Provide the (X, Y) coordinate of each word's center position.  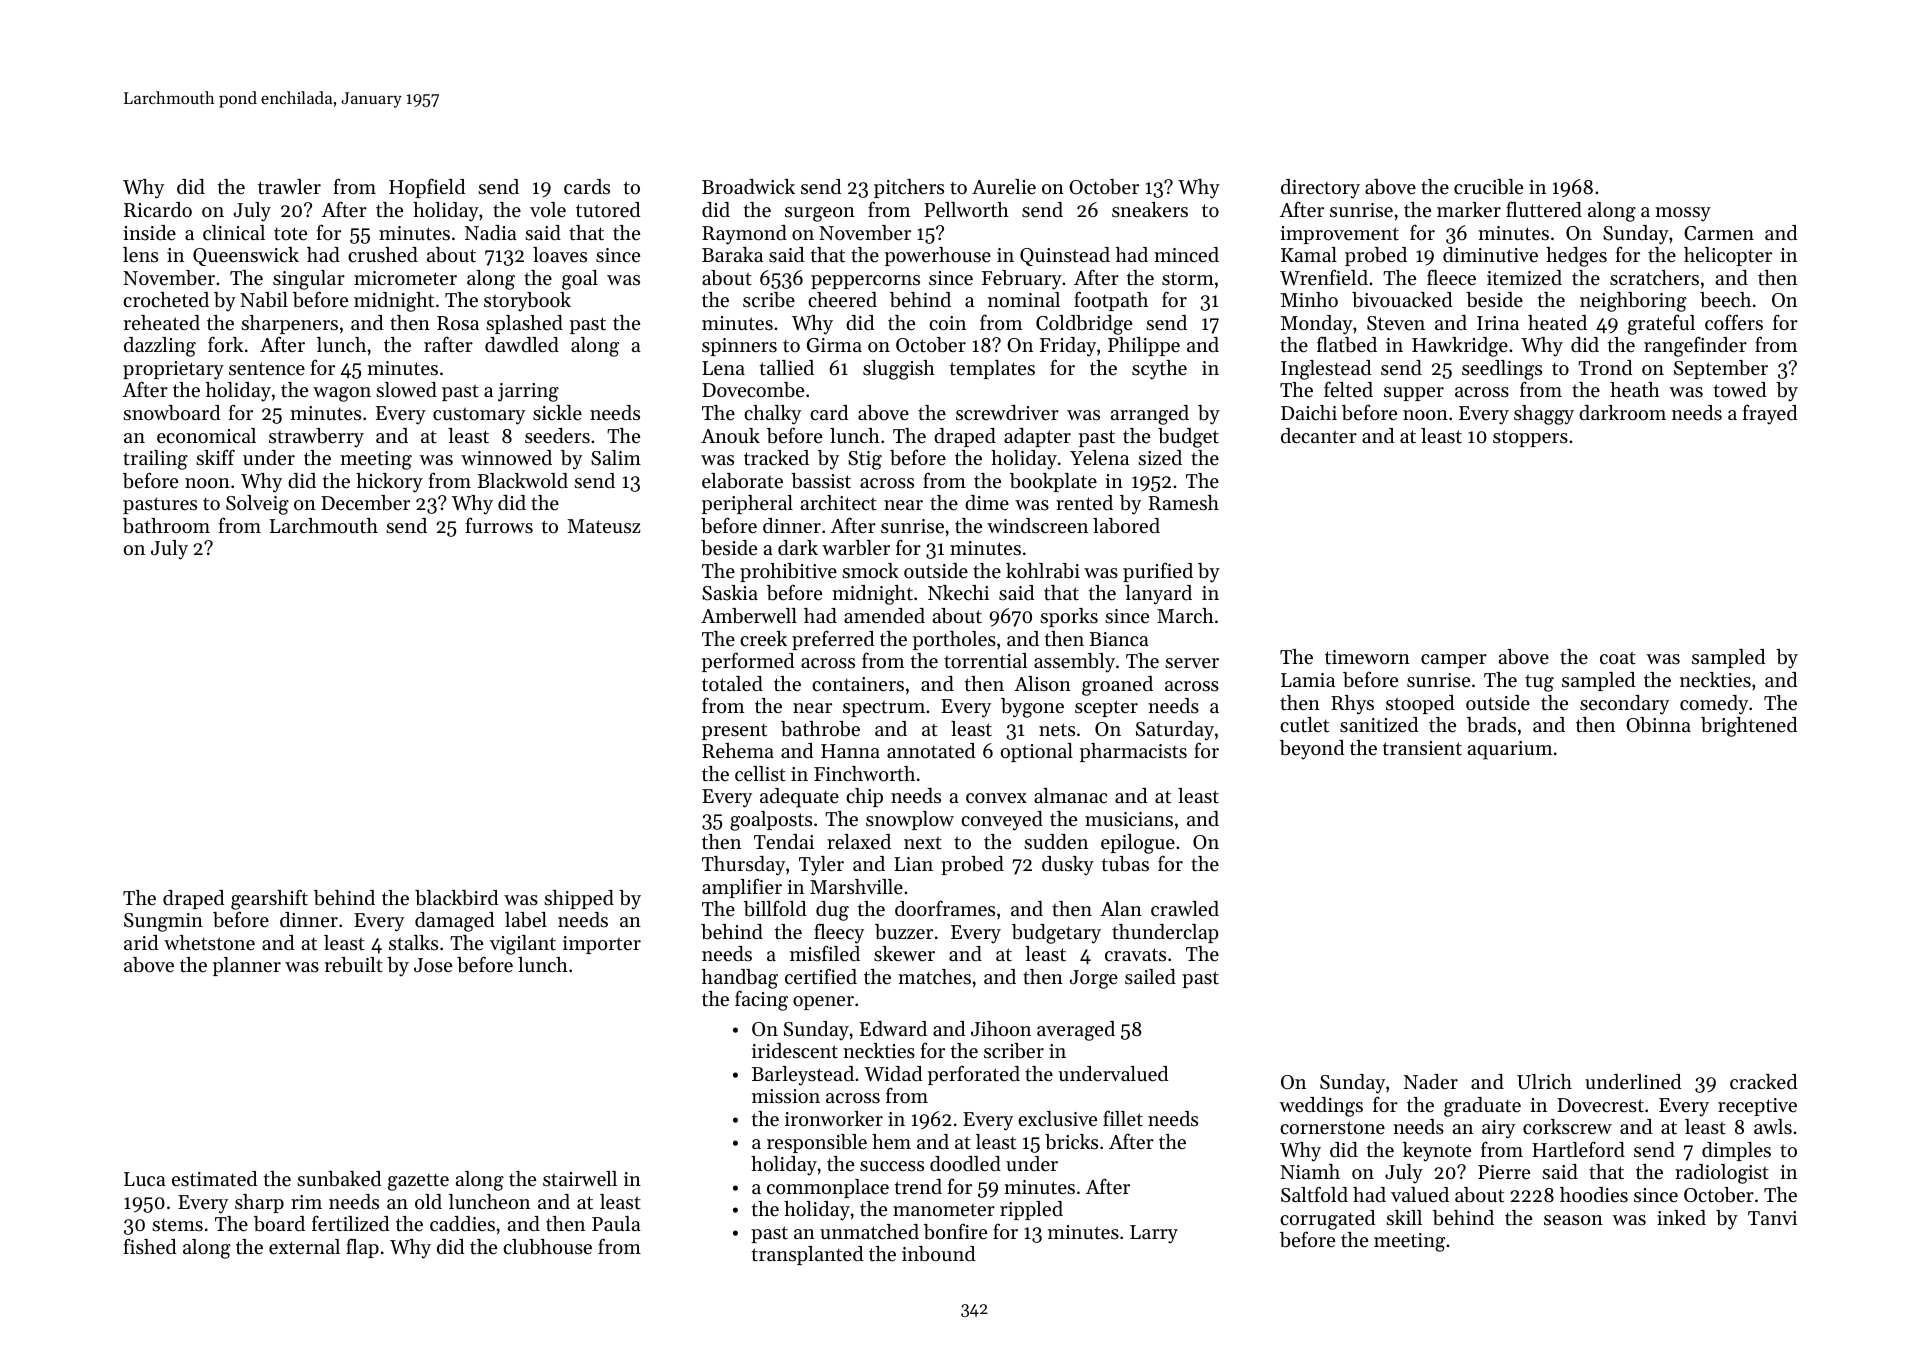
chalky (772, 415)
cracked (1763, 1082)
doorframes (945, 908)
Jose (433, 965)
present (734, 731)
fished (150, 1246)
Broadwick (748, 187)
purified (1158, 572)
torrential (985, 661)
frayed (1770, 414)
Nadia (491, 232)
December (365, 503)
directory (1320, 189)
